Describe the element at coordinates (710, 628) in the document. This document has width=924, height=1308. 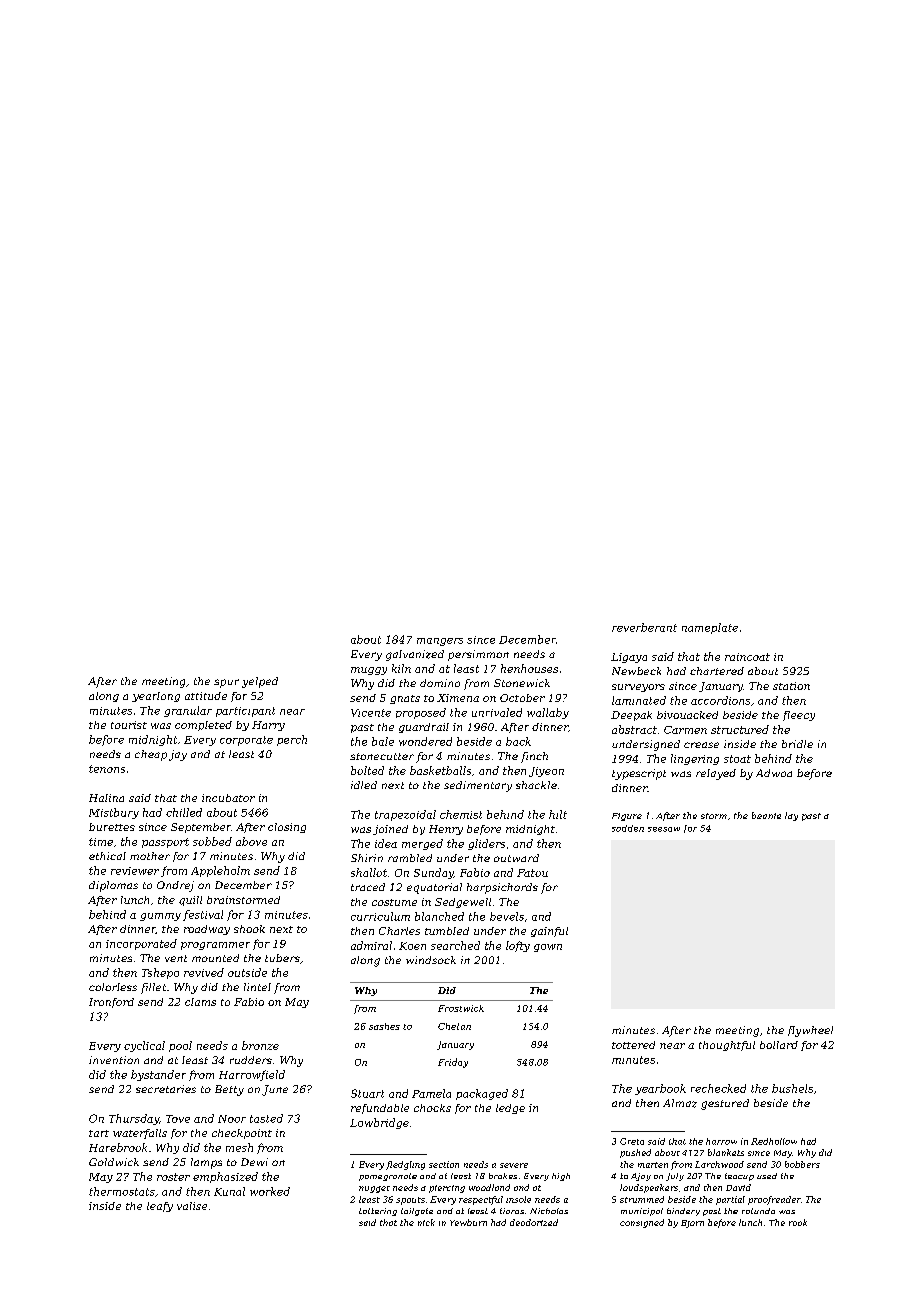
I see `nameplate` at that location.
